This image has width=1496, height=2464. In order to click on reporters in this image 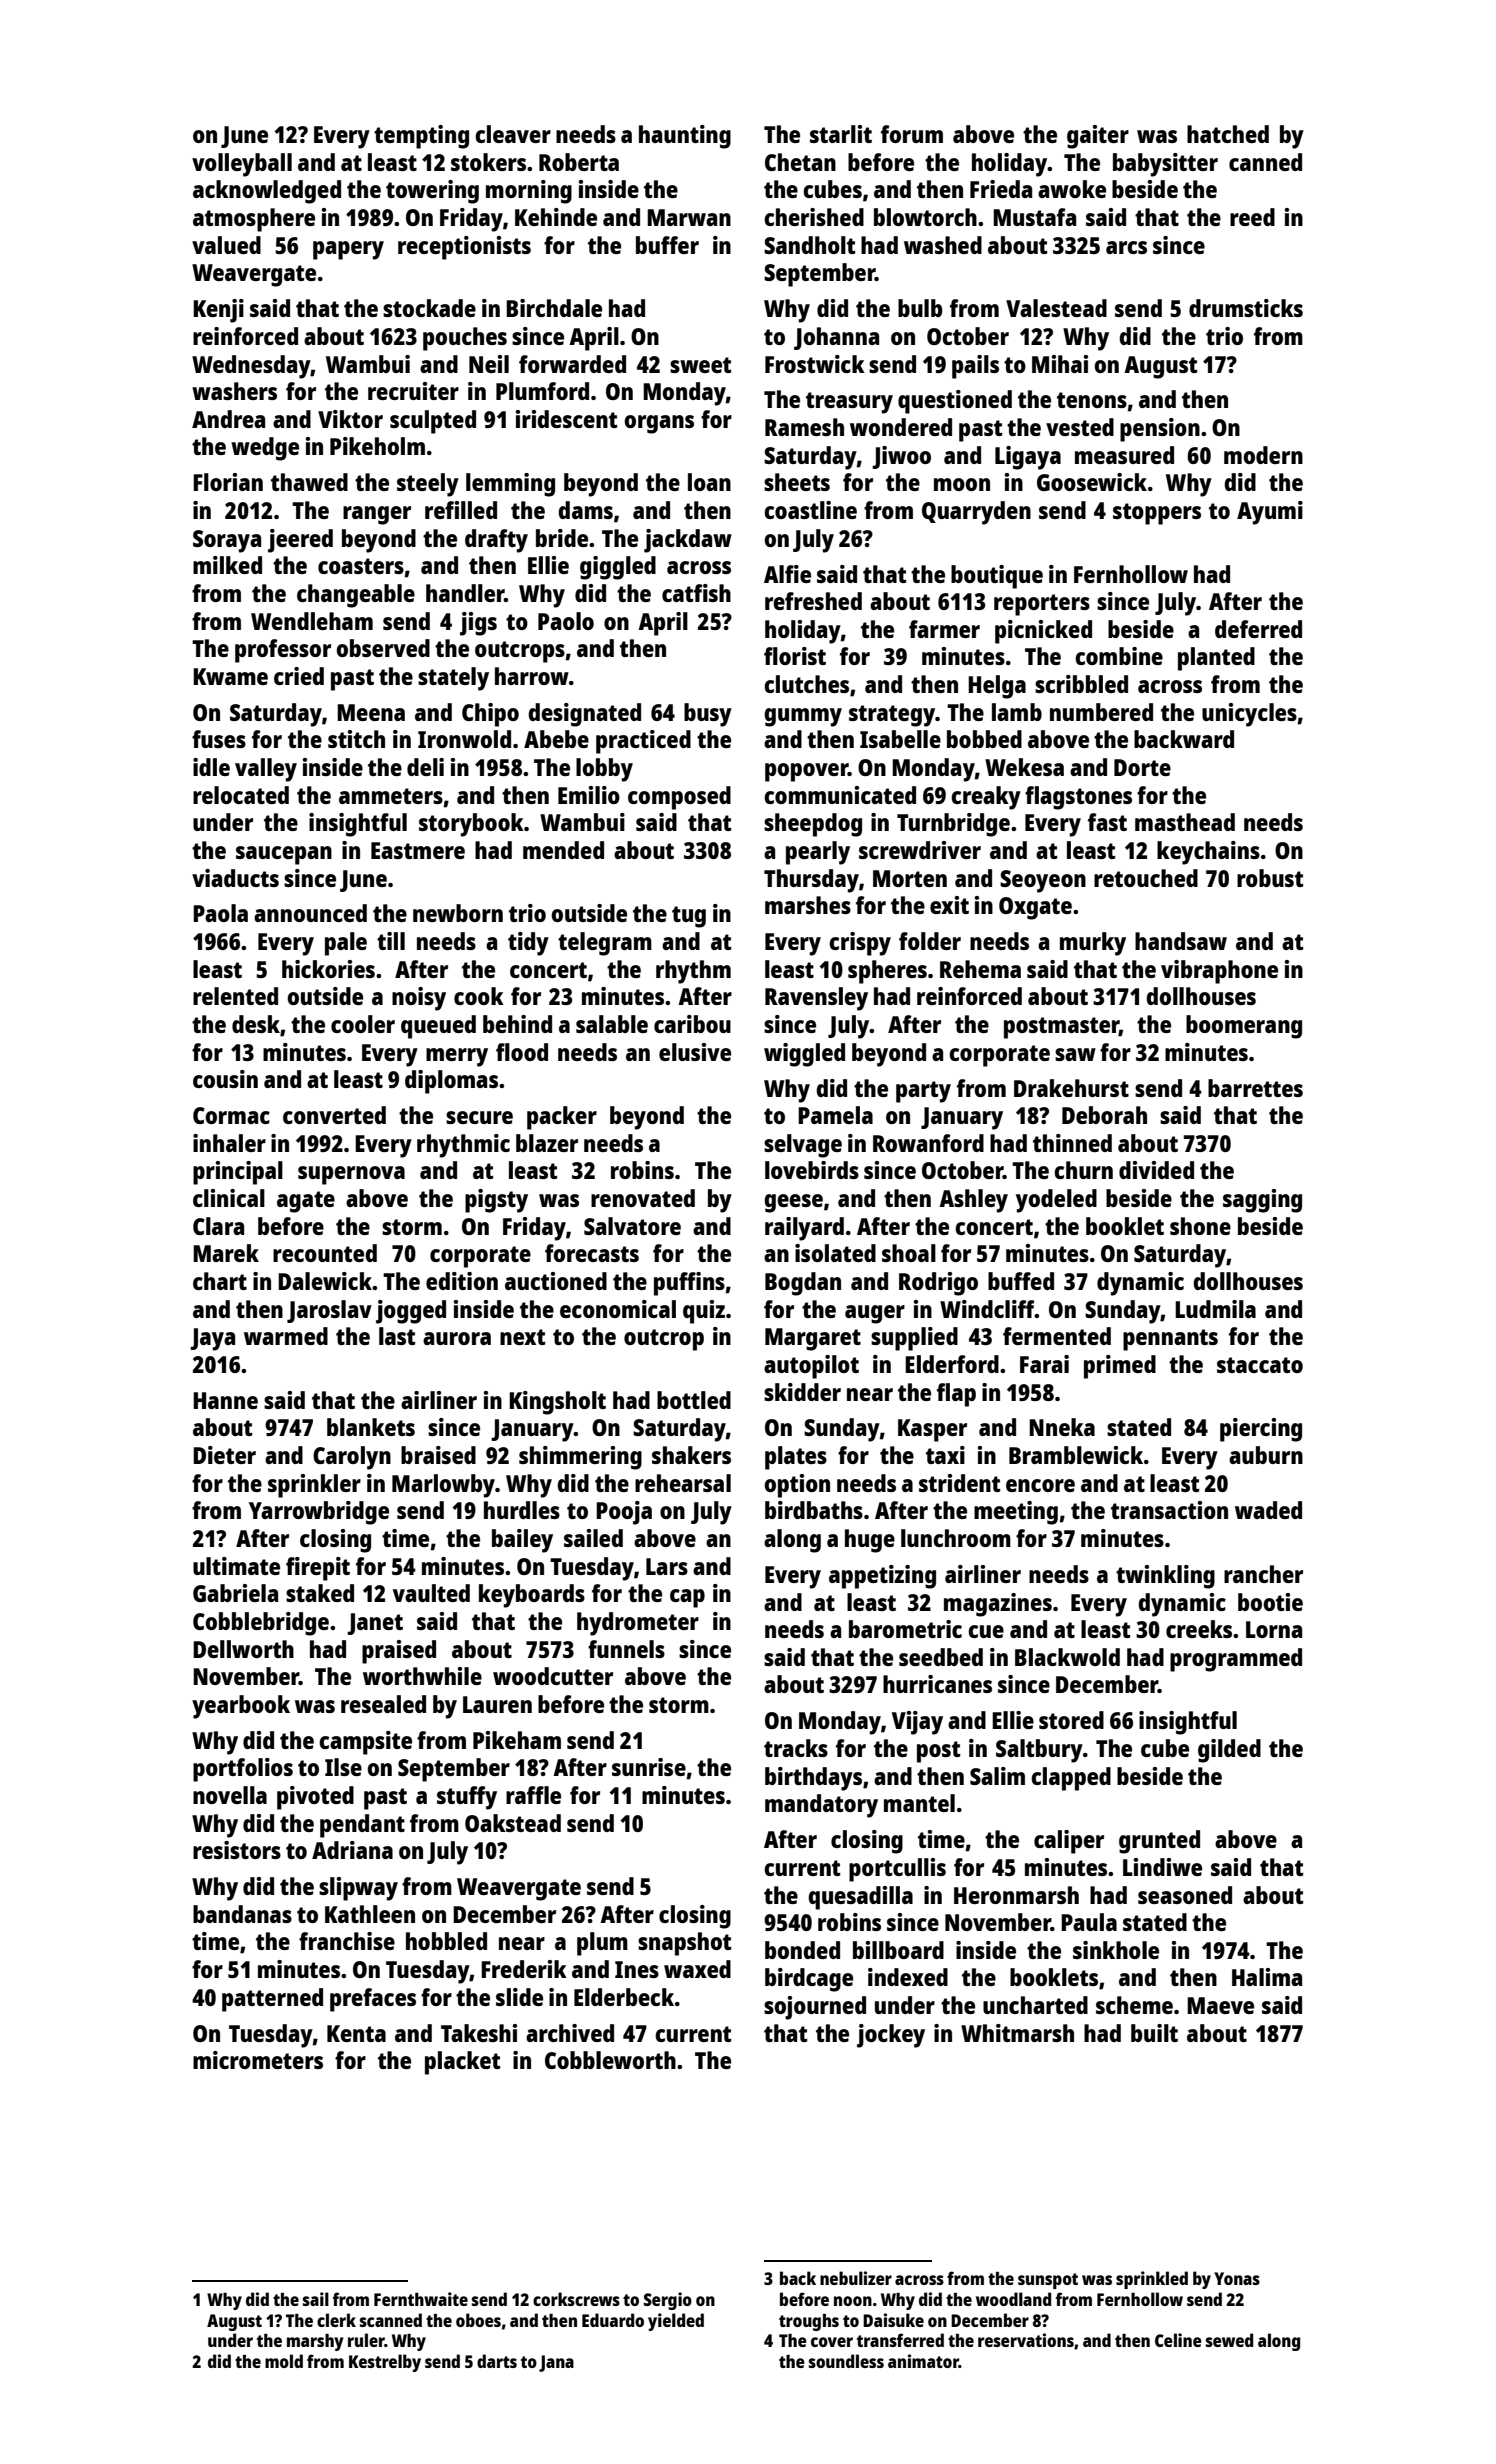, I will do `click(1042, 605)`.
